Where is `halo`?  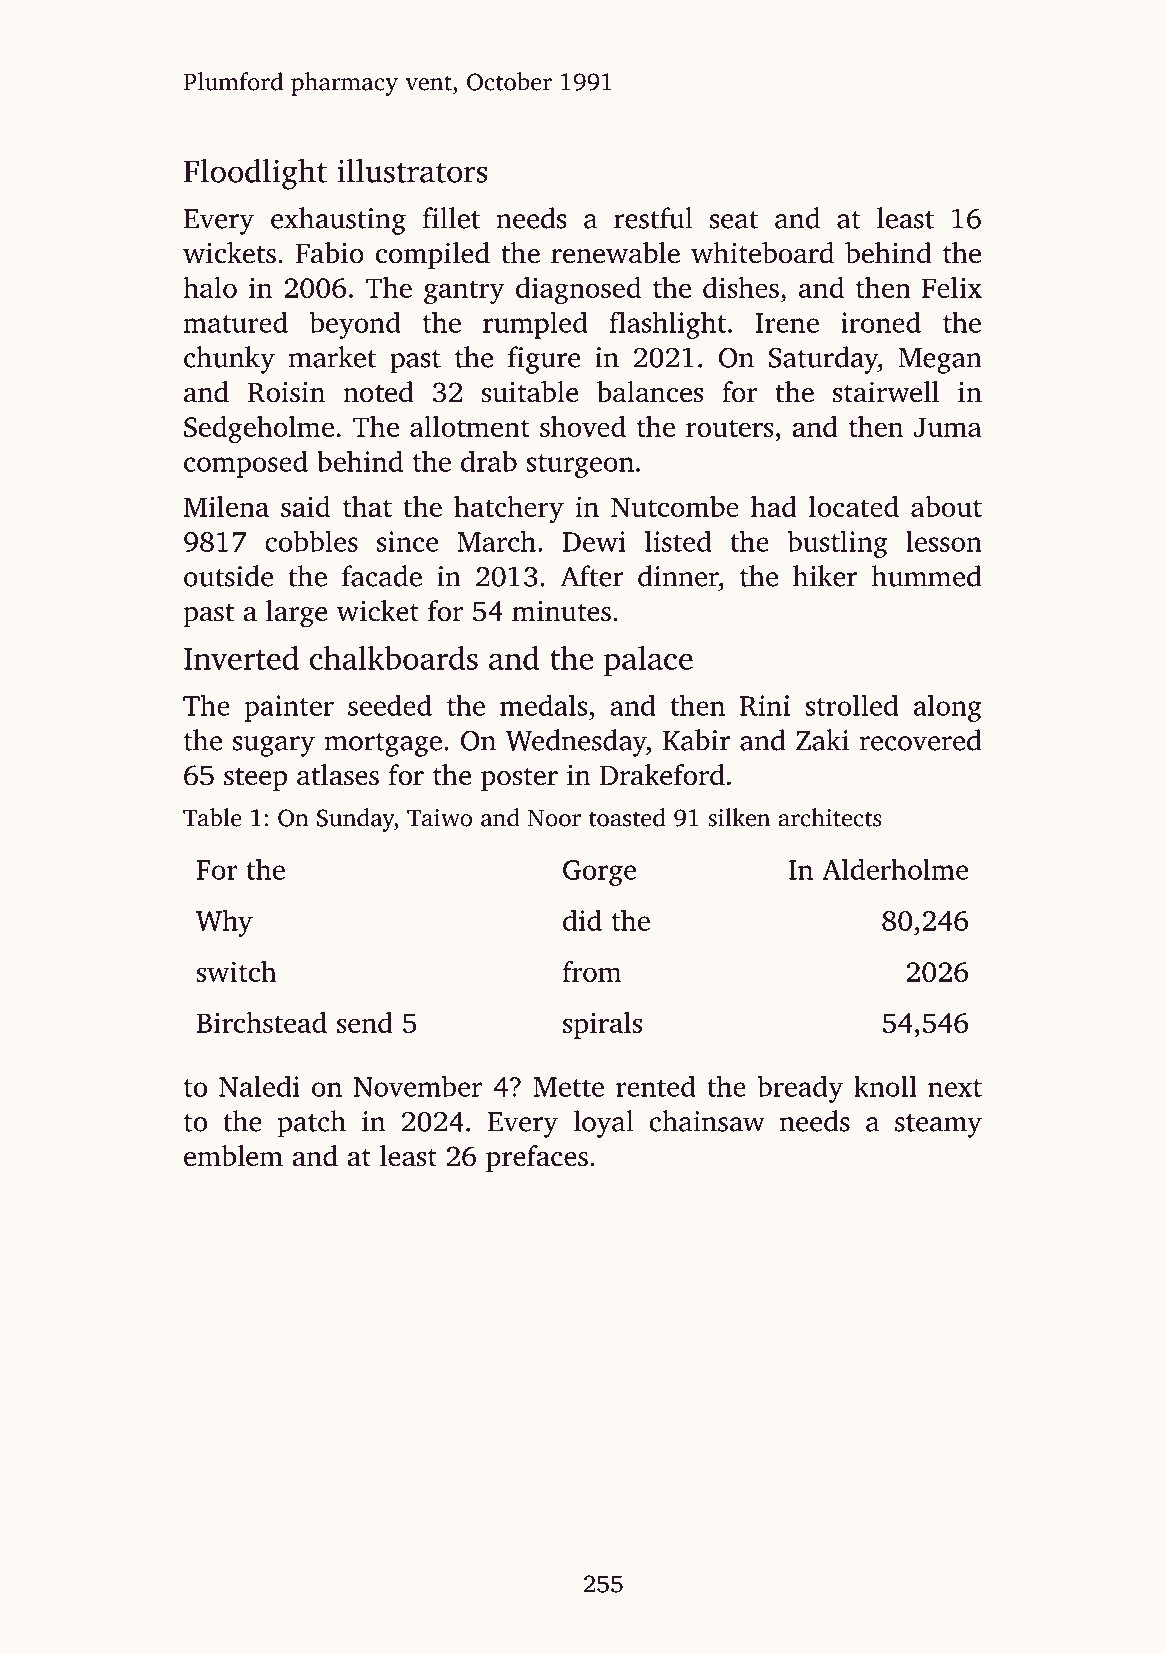 halo is located at coordinates (210, 287).
